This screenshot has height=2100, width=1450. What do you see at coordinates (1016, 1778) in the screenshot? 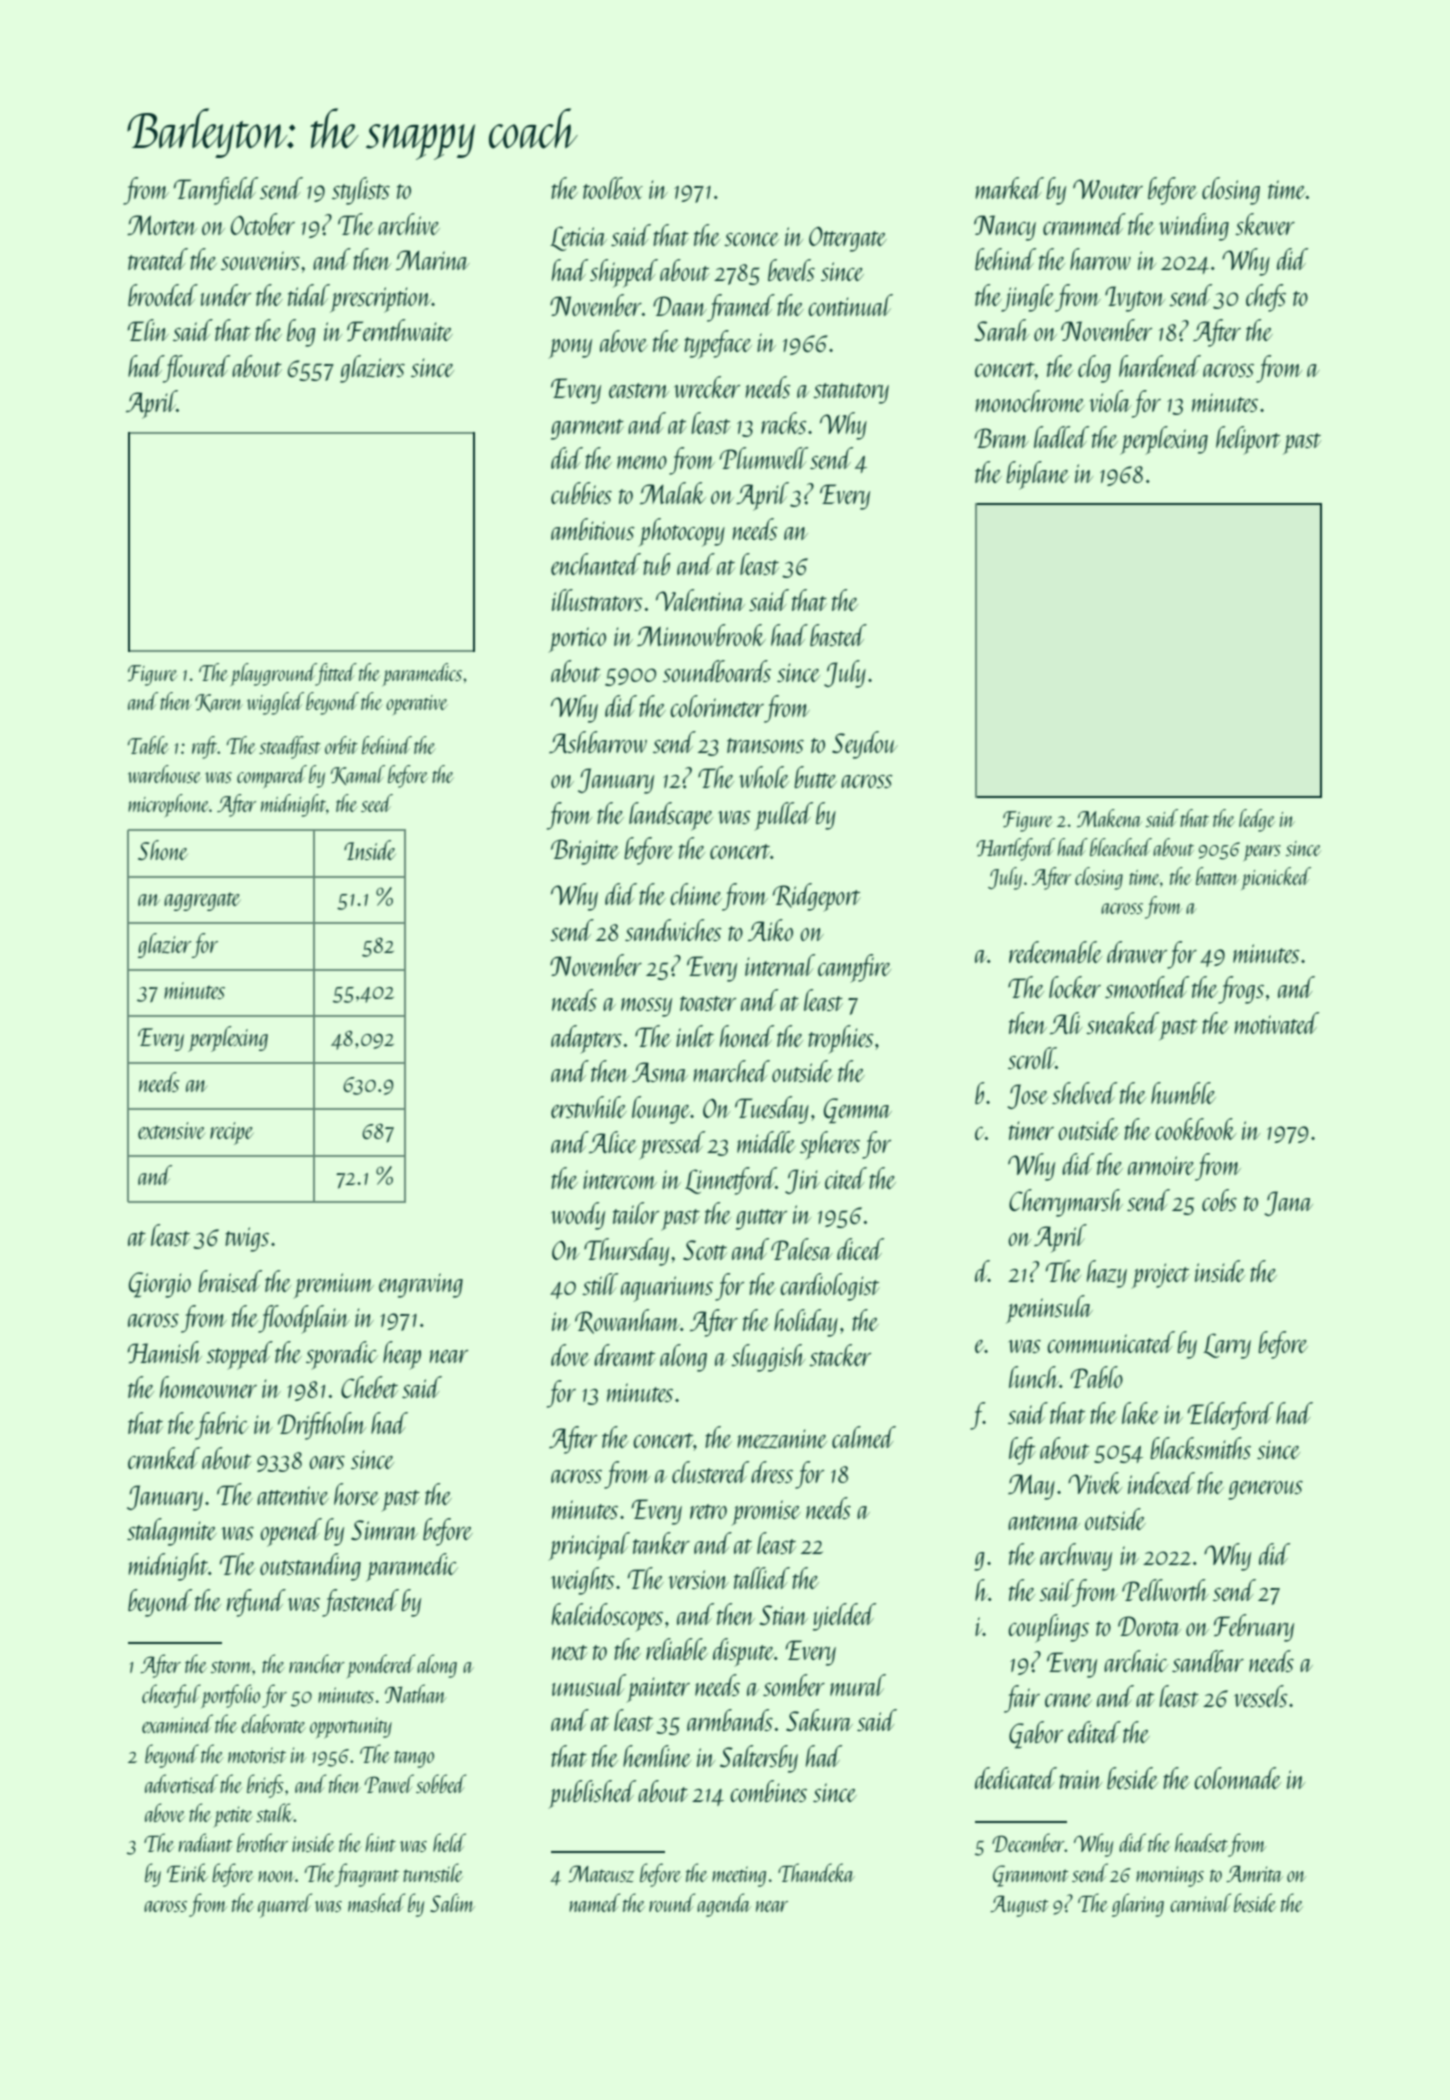
I see `dedicated` at bounding box center [1016, 1778].
